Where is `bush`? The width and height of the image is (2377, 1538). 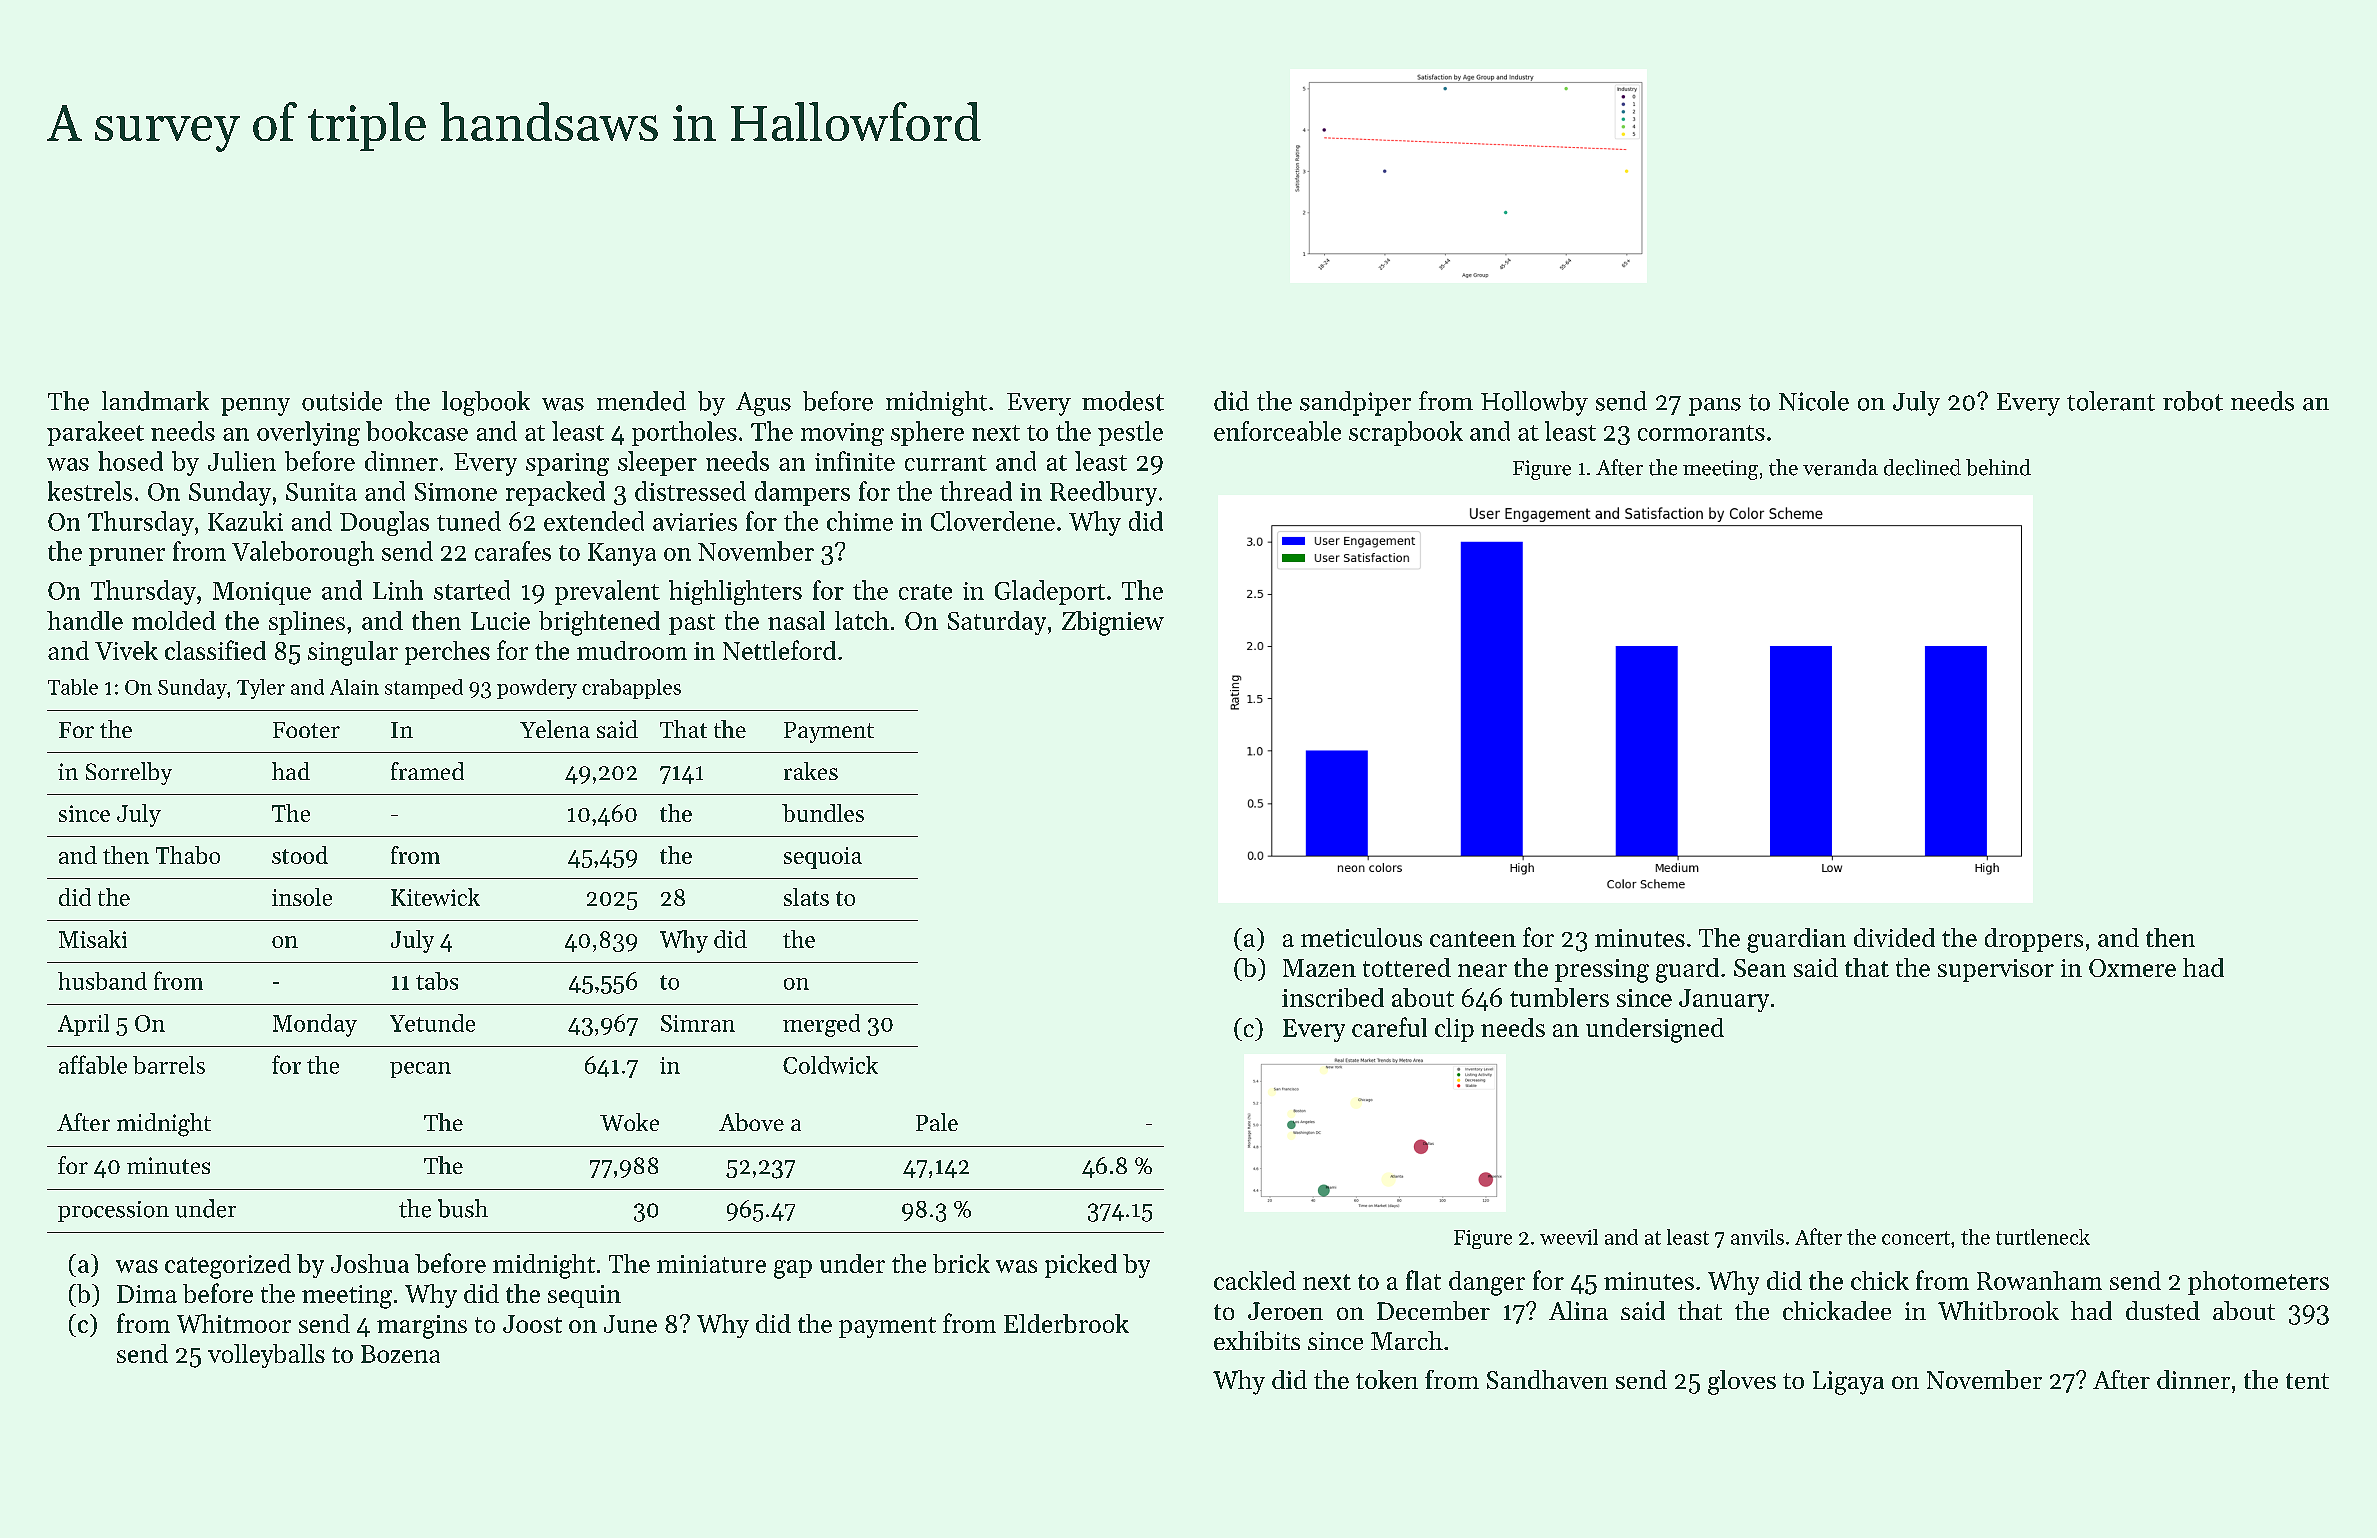 bush is located at coordinates (463, 1208).
